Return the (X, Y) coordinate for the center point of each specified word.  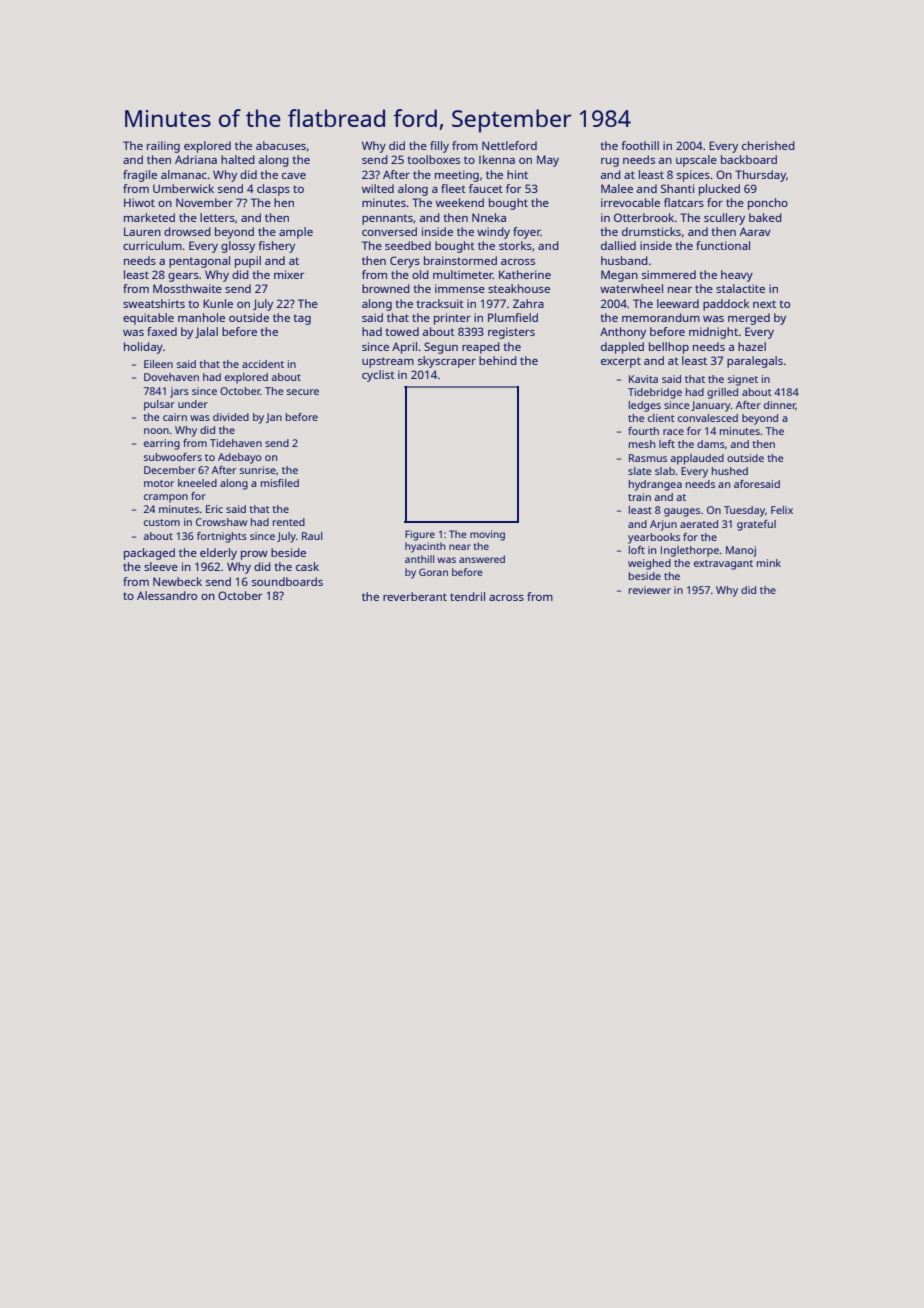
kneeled (197, 483)
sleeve (161, 566)
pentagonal (199, 262)
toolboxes (433, 159)
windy (493, 233)
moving (487, 535)
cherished (768, 145)
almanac (184, 174)
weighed (649, 564)
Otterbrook (644, 217)
